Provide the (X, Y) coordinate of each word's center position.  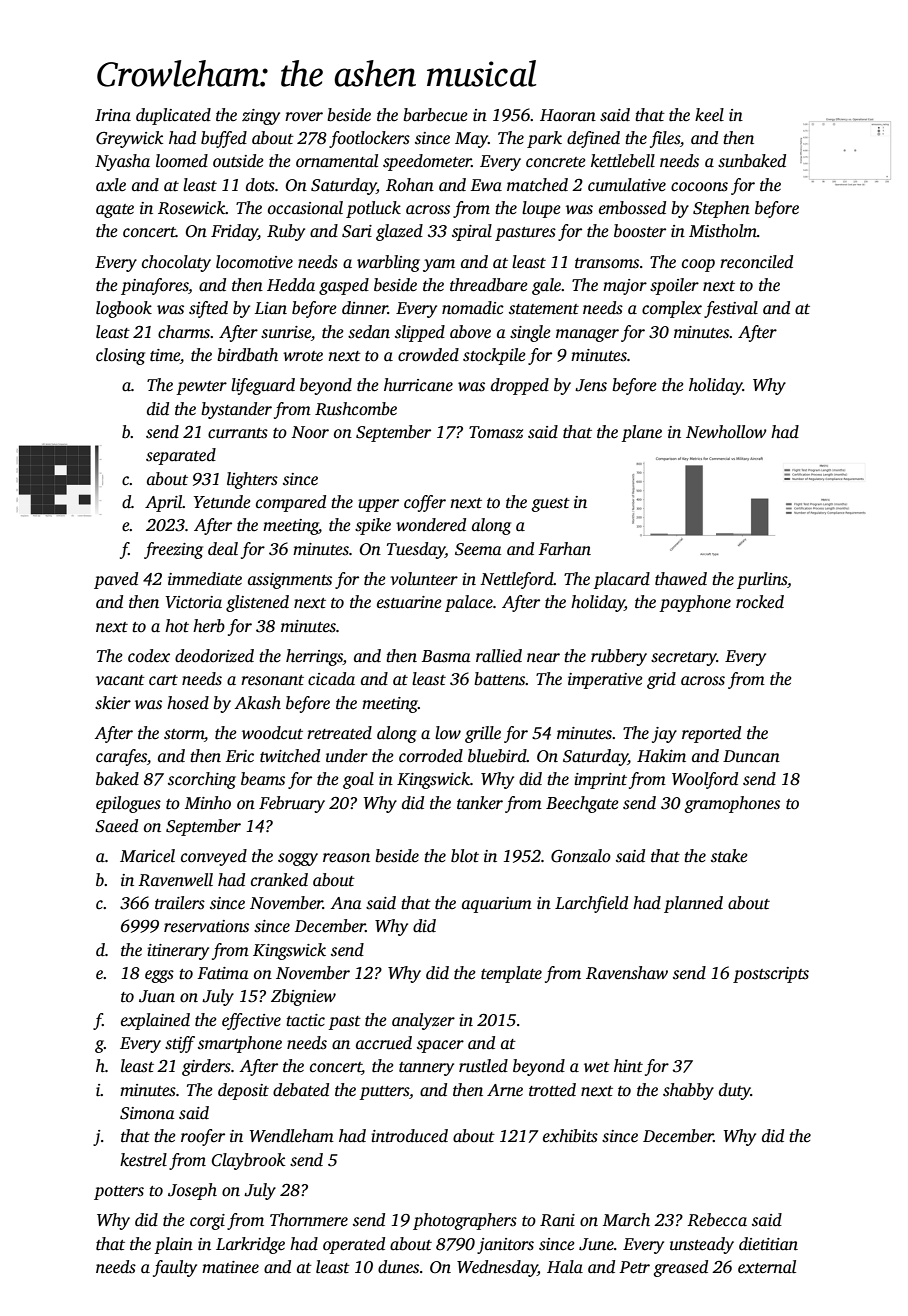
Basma (446, 656)
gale (547, 286)
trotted (552, 1090)
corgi (207, 1222)
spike (373, 526)
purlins (762, 580)
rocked (760, 602)
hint (628, 1066)
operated (354, 1245)
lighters (252, 480)
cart (163, 680)
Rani (557, 1220)
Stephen (721, 209)
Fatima (223, 973)
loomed (182, 161)
